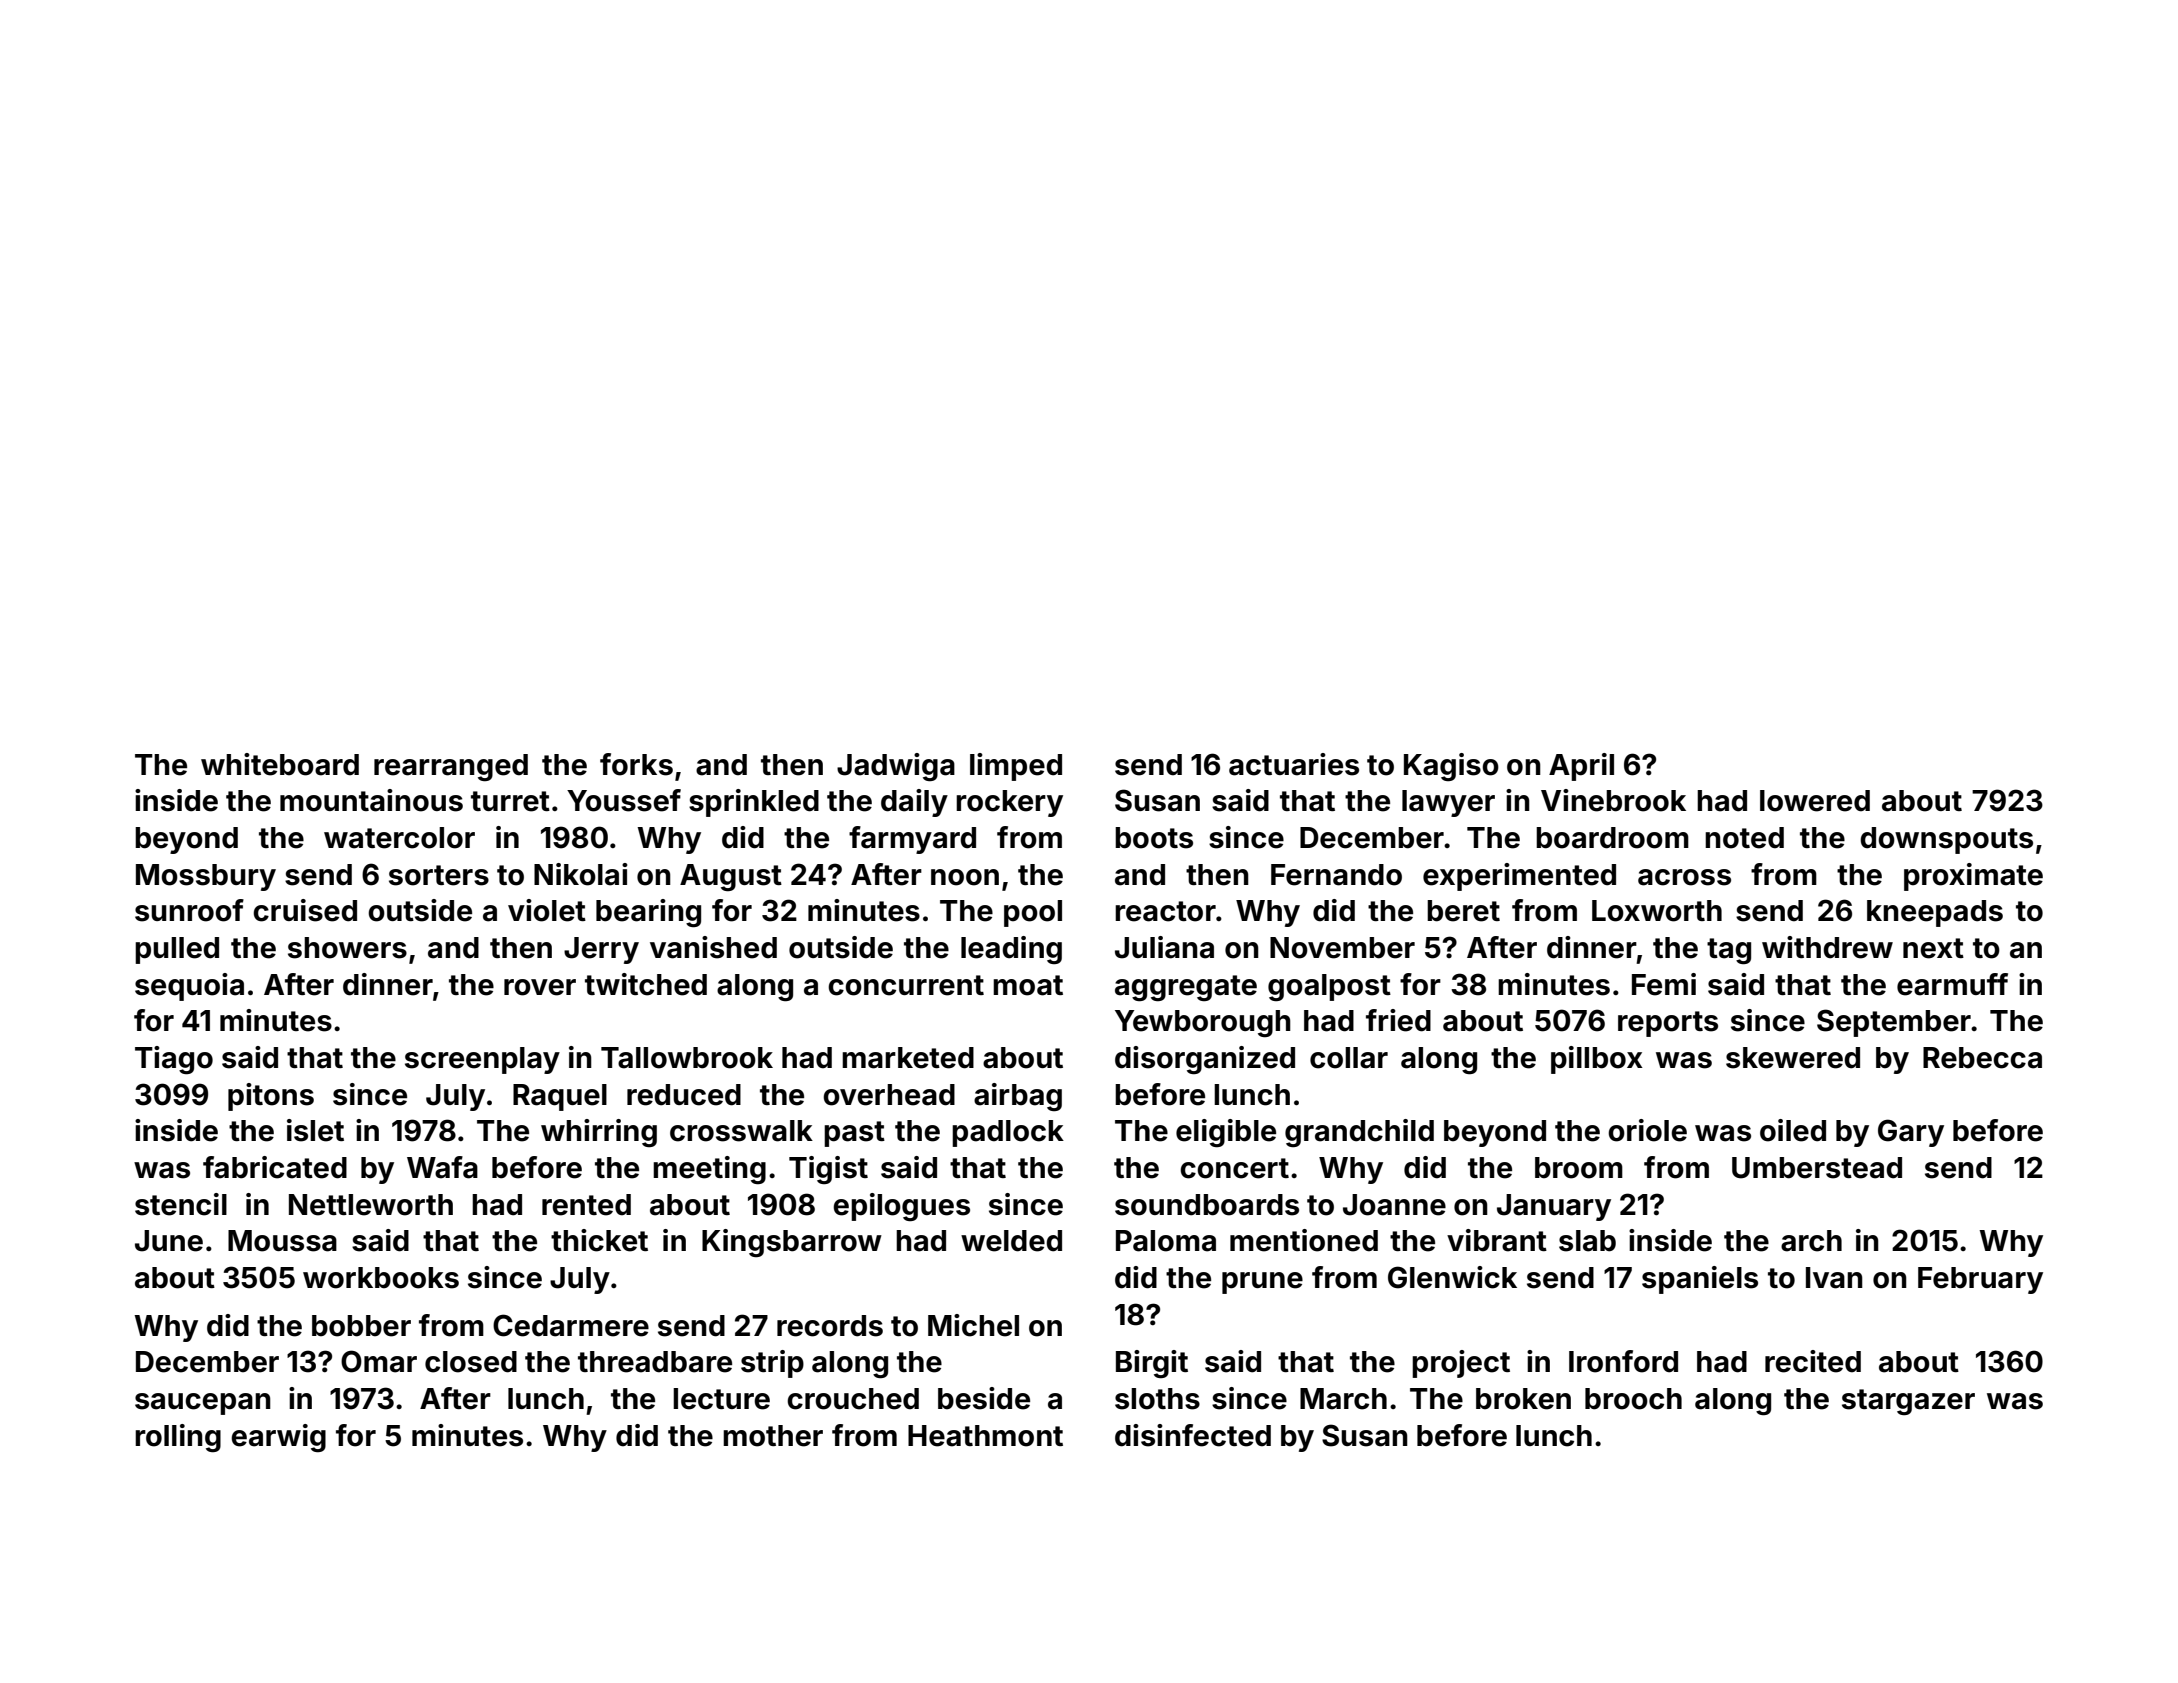 Image resolution: width=2178 pixels, height=1683 pixels. Describe the element at coordinates (315, 1130) in the image. I see `islet` at that location.
